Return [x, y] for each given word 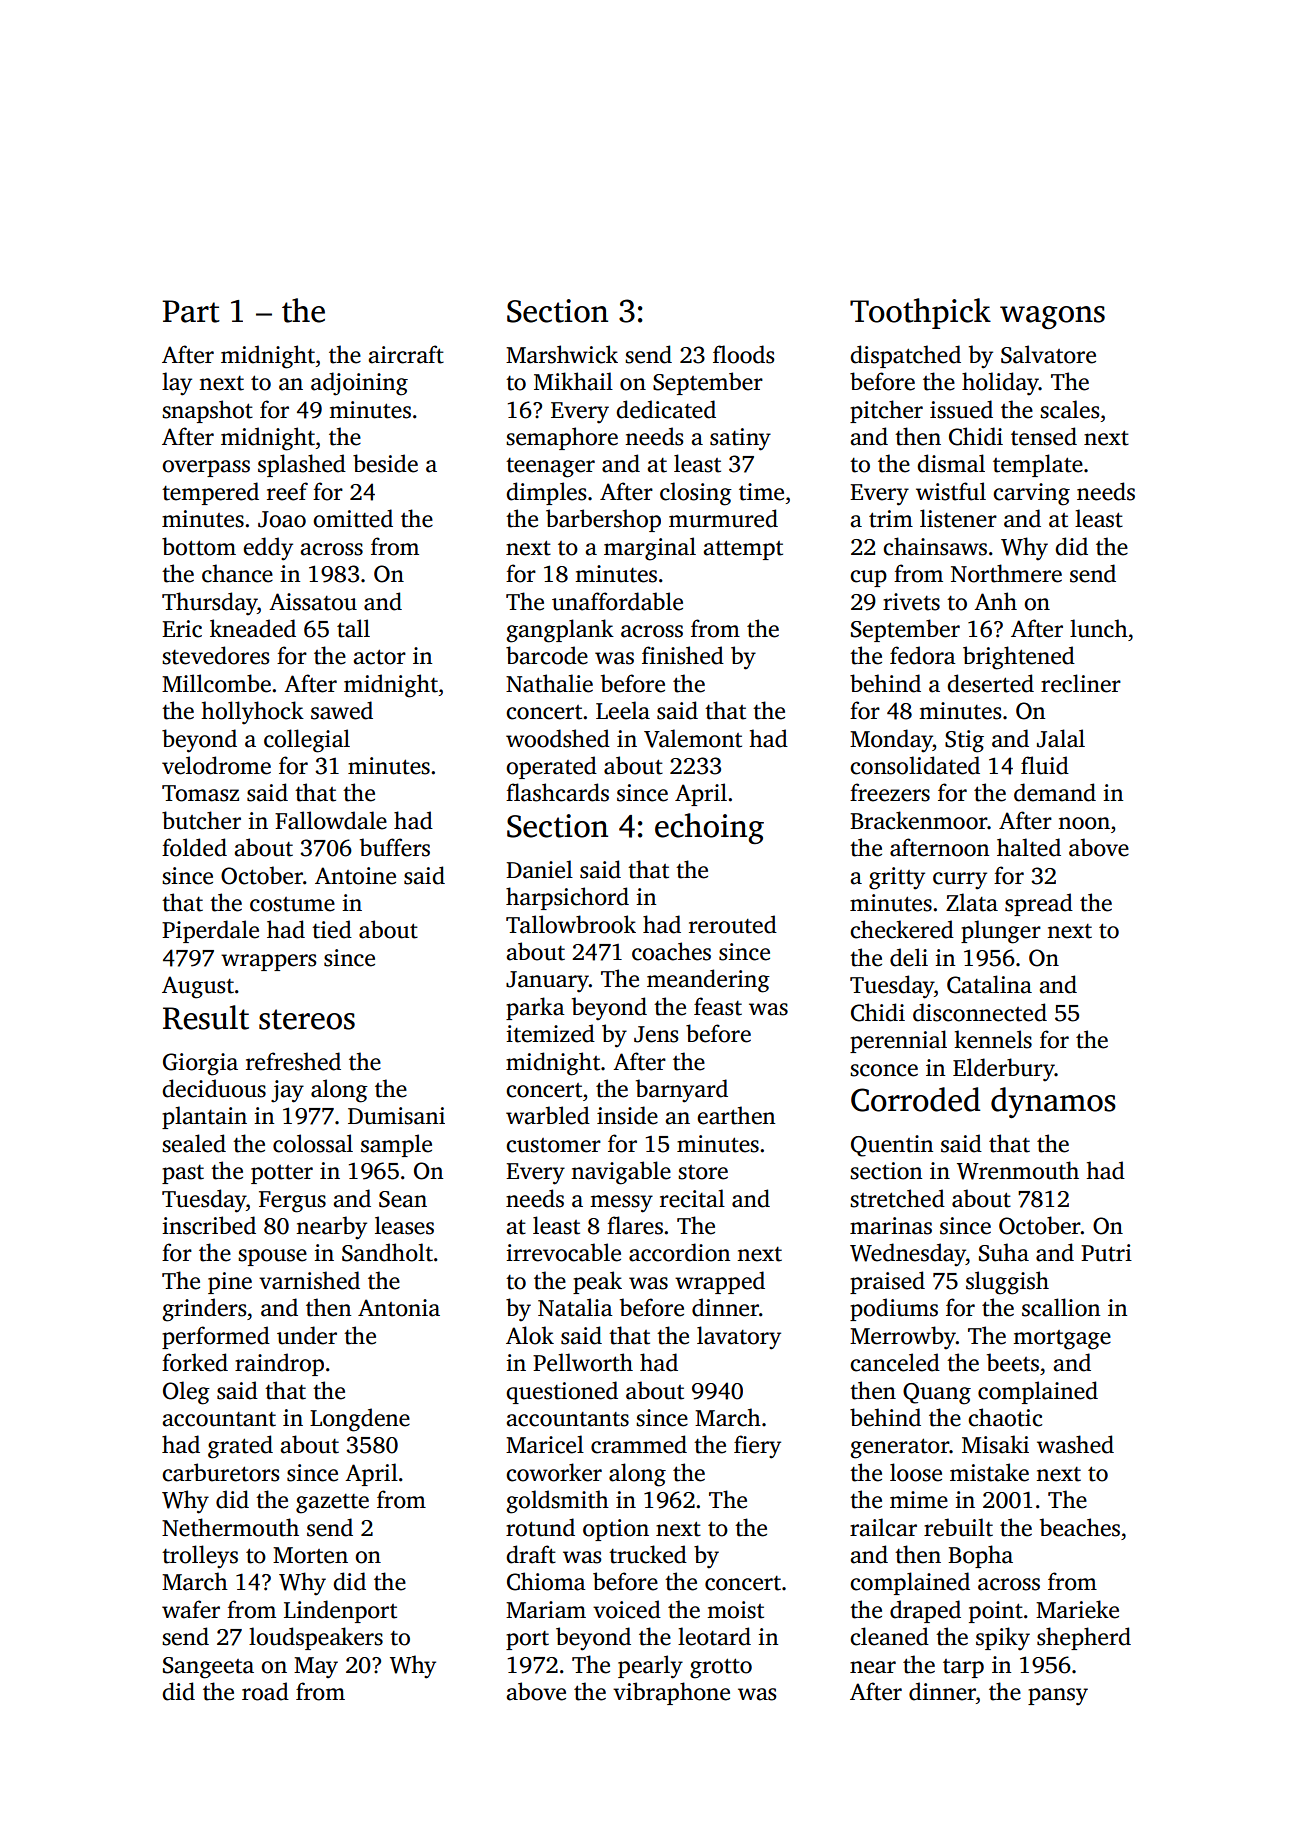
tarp [963, 1668]
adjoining [359, 384]
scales [1070, 409]
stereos [307, 1019]
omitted [353, 518]
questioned [562, 1392]
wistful [951, 491]
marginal [650, 549]
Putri [1106, 1253]
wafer [191, 1609]
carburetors [221, 1472]
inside [627, 1115]
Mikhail [573, 381]
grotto [721, 1668]
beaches [1080, 1527]
